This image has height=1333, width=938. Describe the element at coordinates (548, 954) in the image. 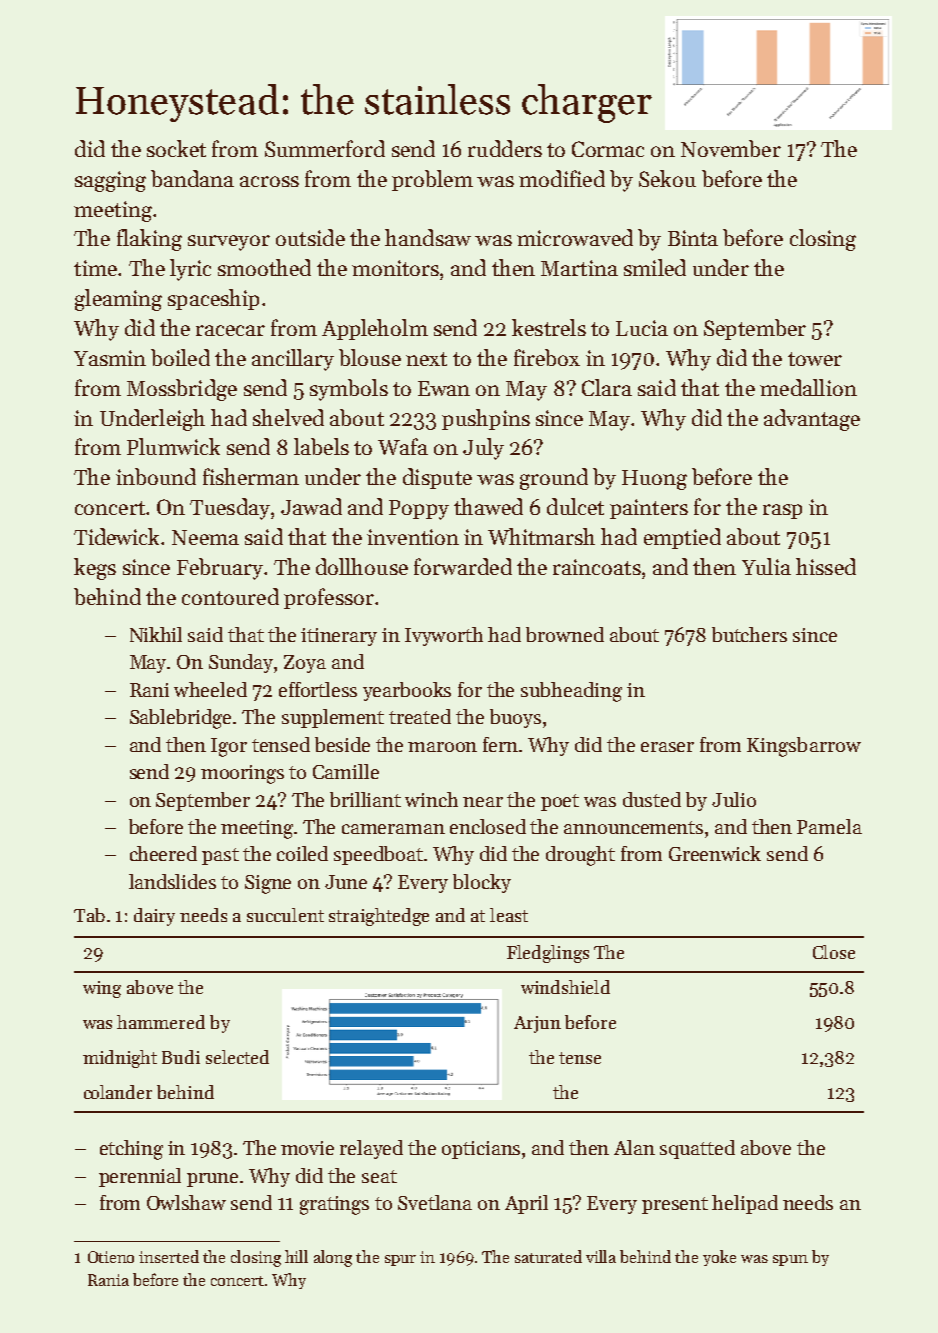

I see `Fledglings` at that location.
